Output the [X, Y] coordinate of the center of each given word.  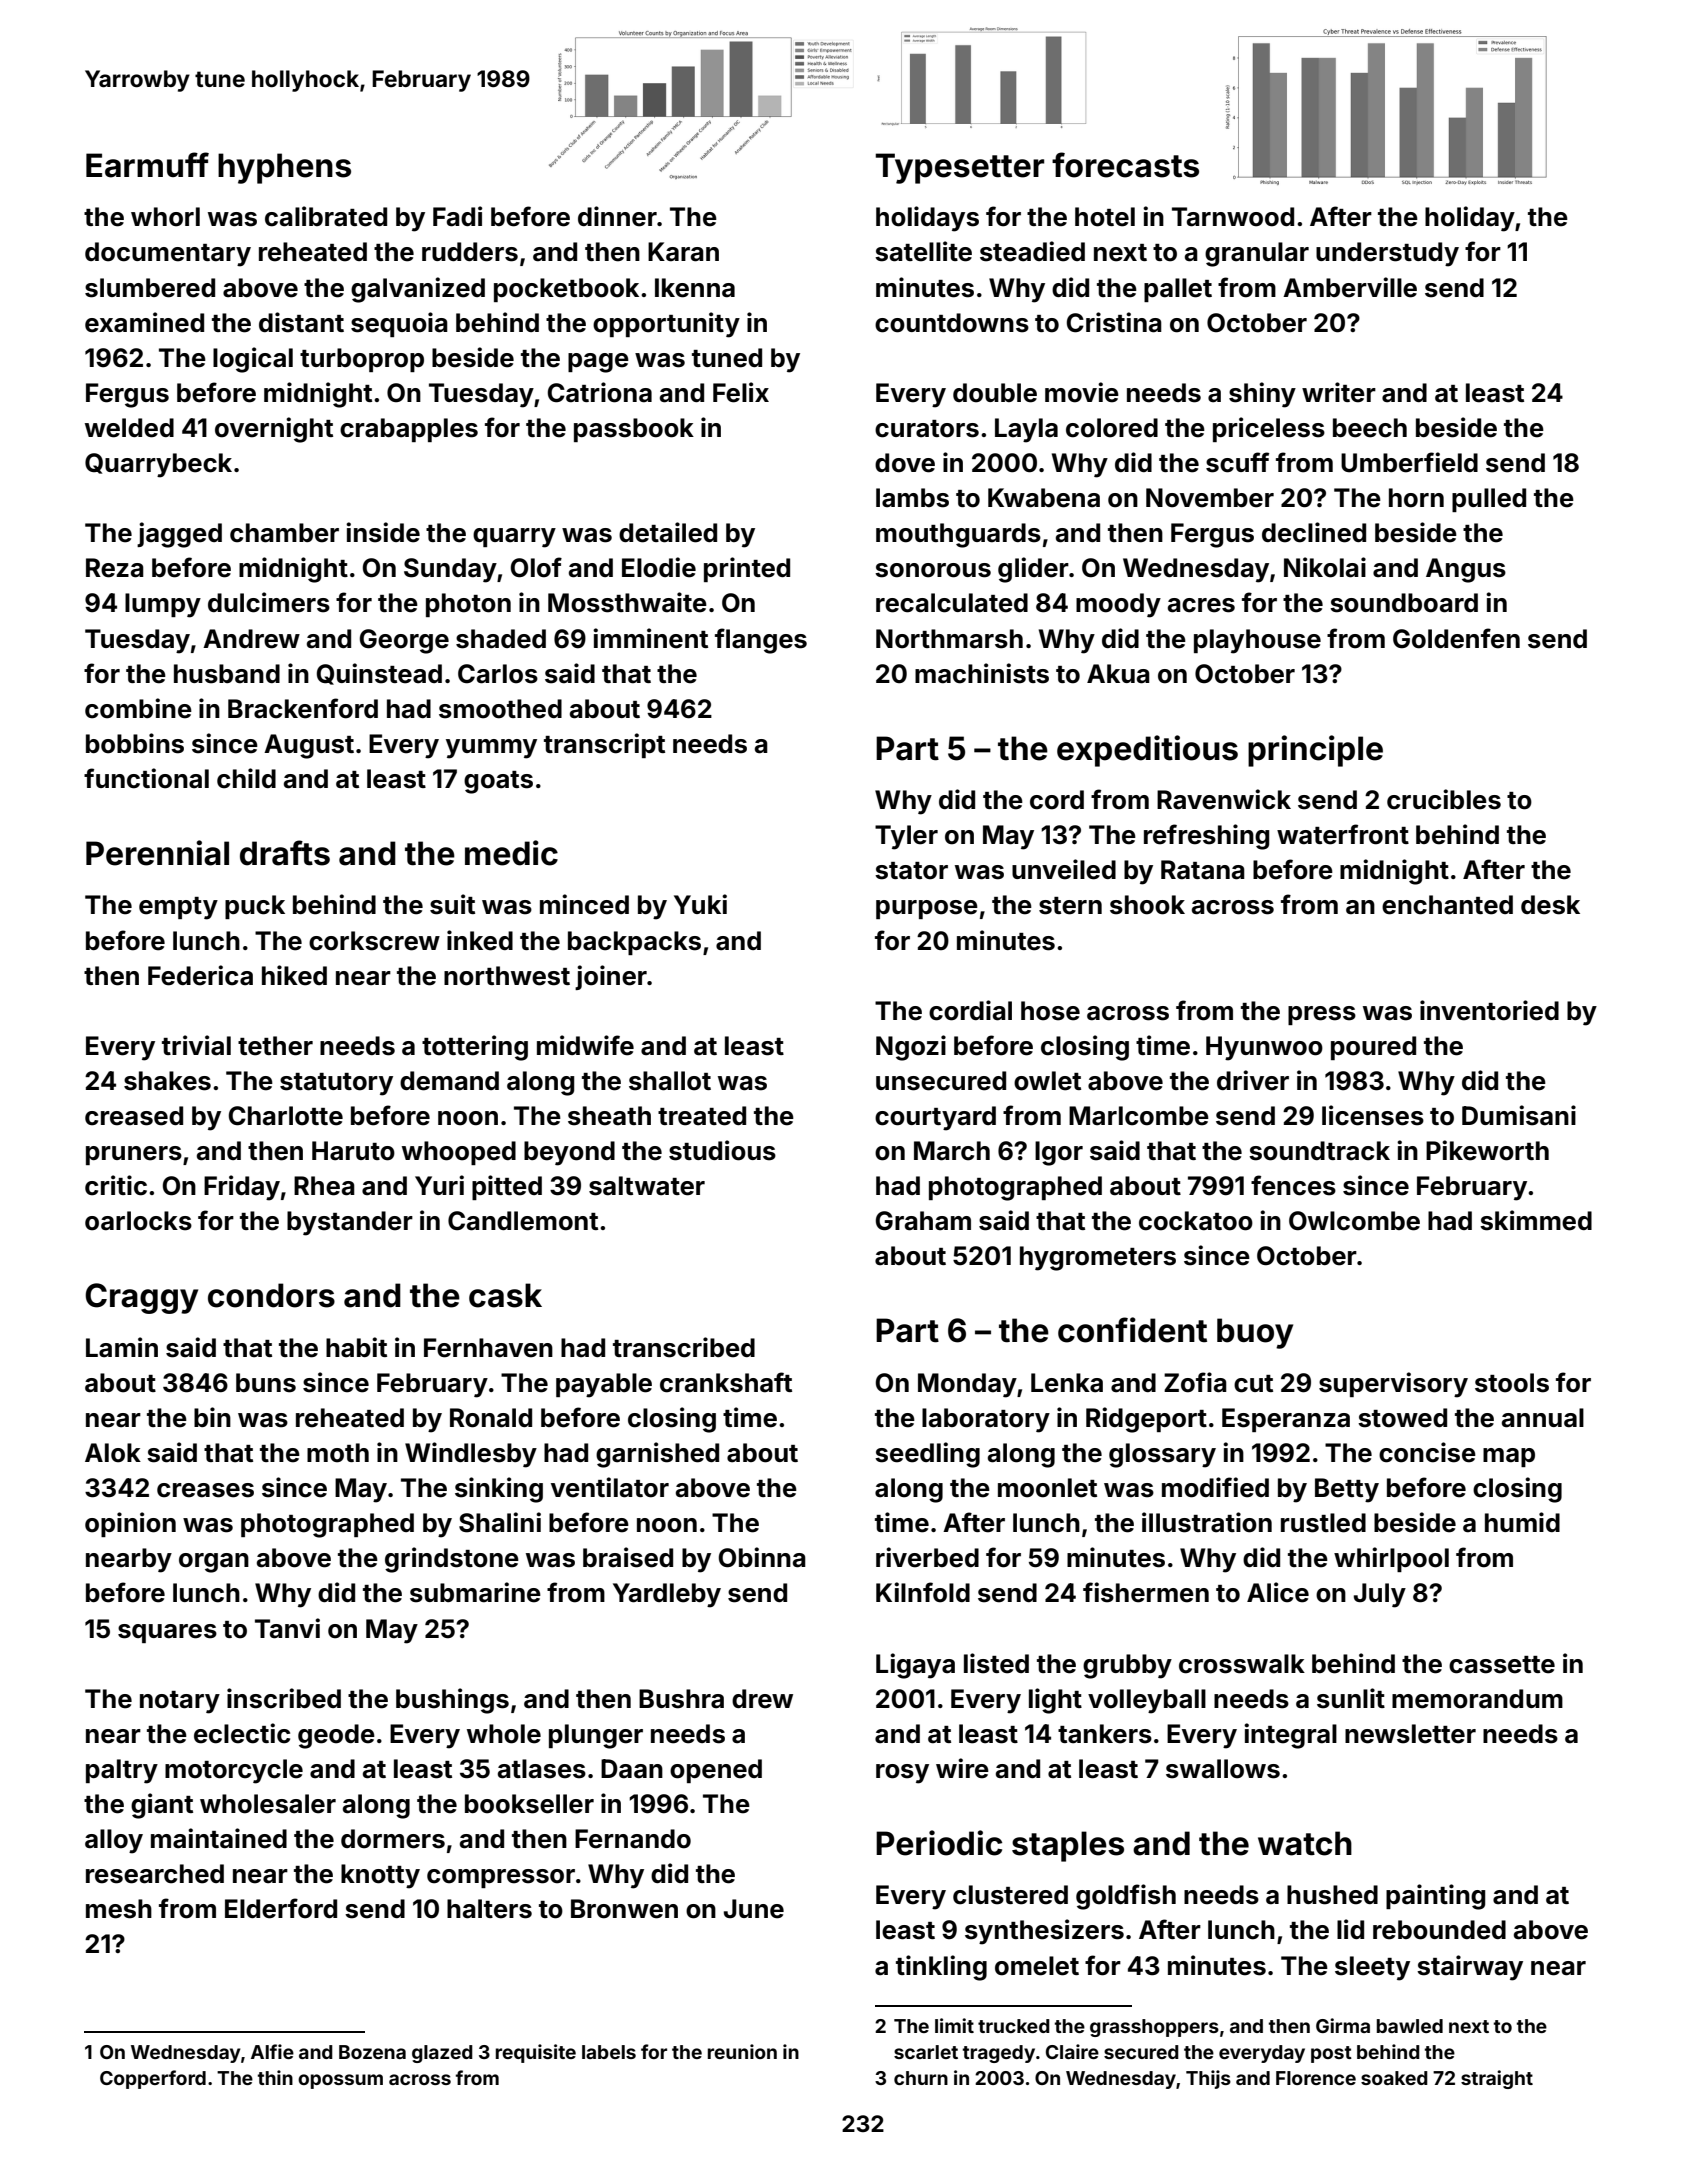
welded [129, 428]
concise [1427, 1452]
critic [116, 1185]
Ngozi [911, 1048]
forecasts [1125, 165]
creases [205, 1490]
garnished [657, 1455]
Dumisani [1519, 1115]
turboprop [362, 360]
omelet [1037, 1966]
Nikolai [1325, 567]
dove [905, 463]
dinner [617, 216]
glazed [442, 2054]
